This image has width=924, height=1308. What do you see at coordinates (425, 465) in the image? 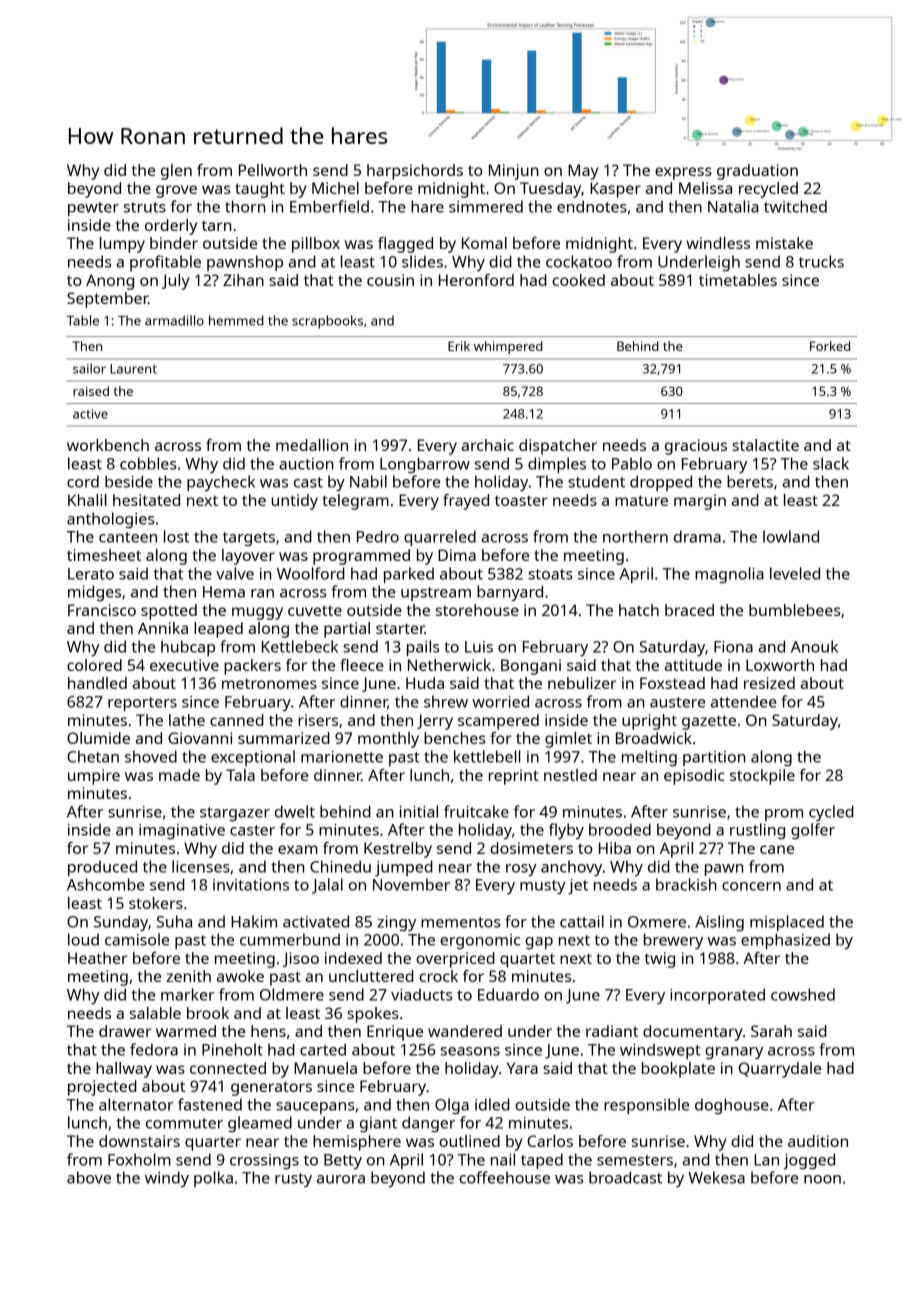
I see `Longbarrow` at bounding box center [425, 465].
